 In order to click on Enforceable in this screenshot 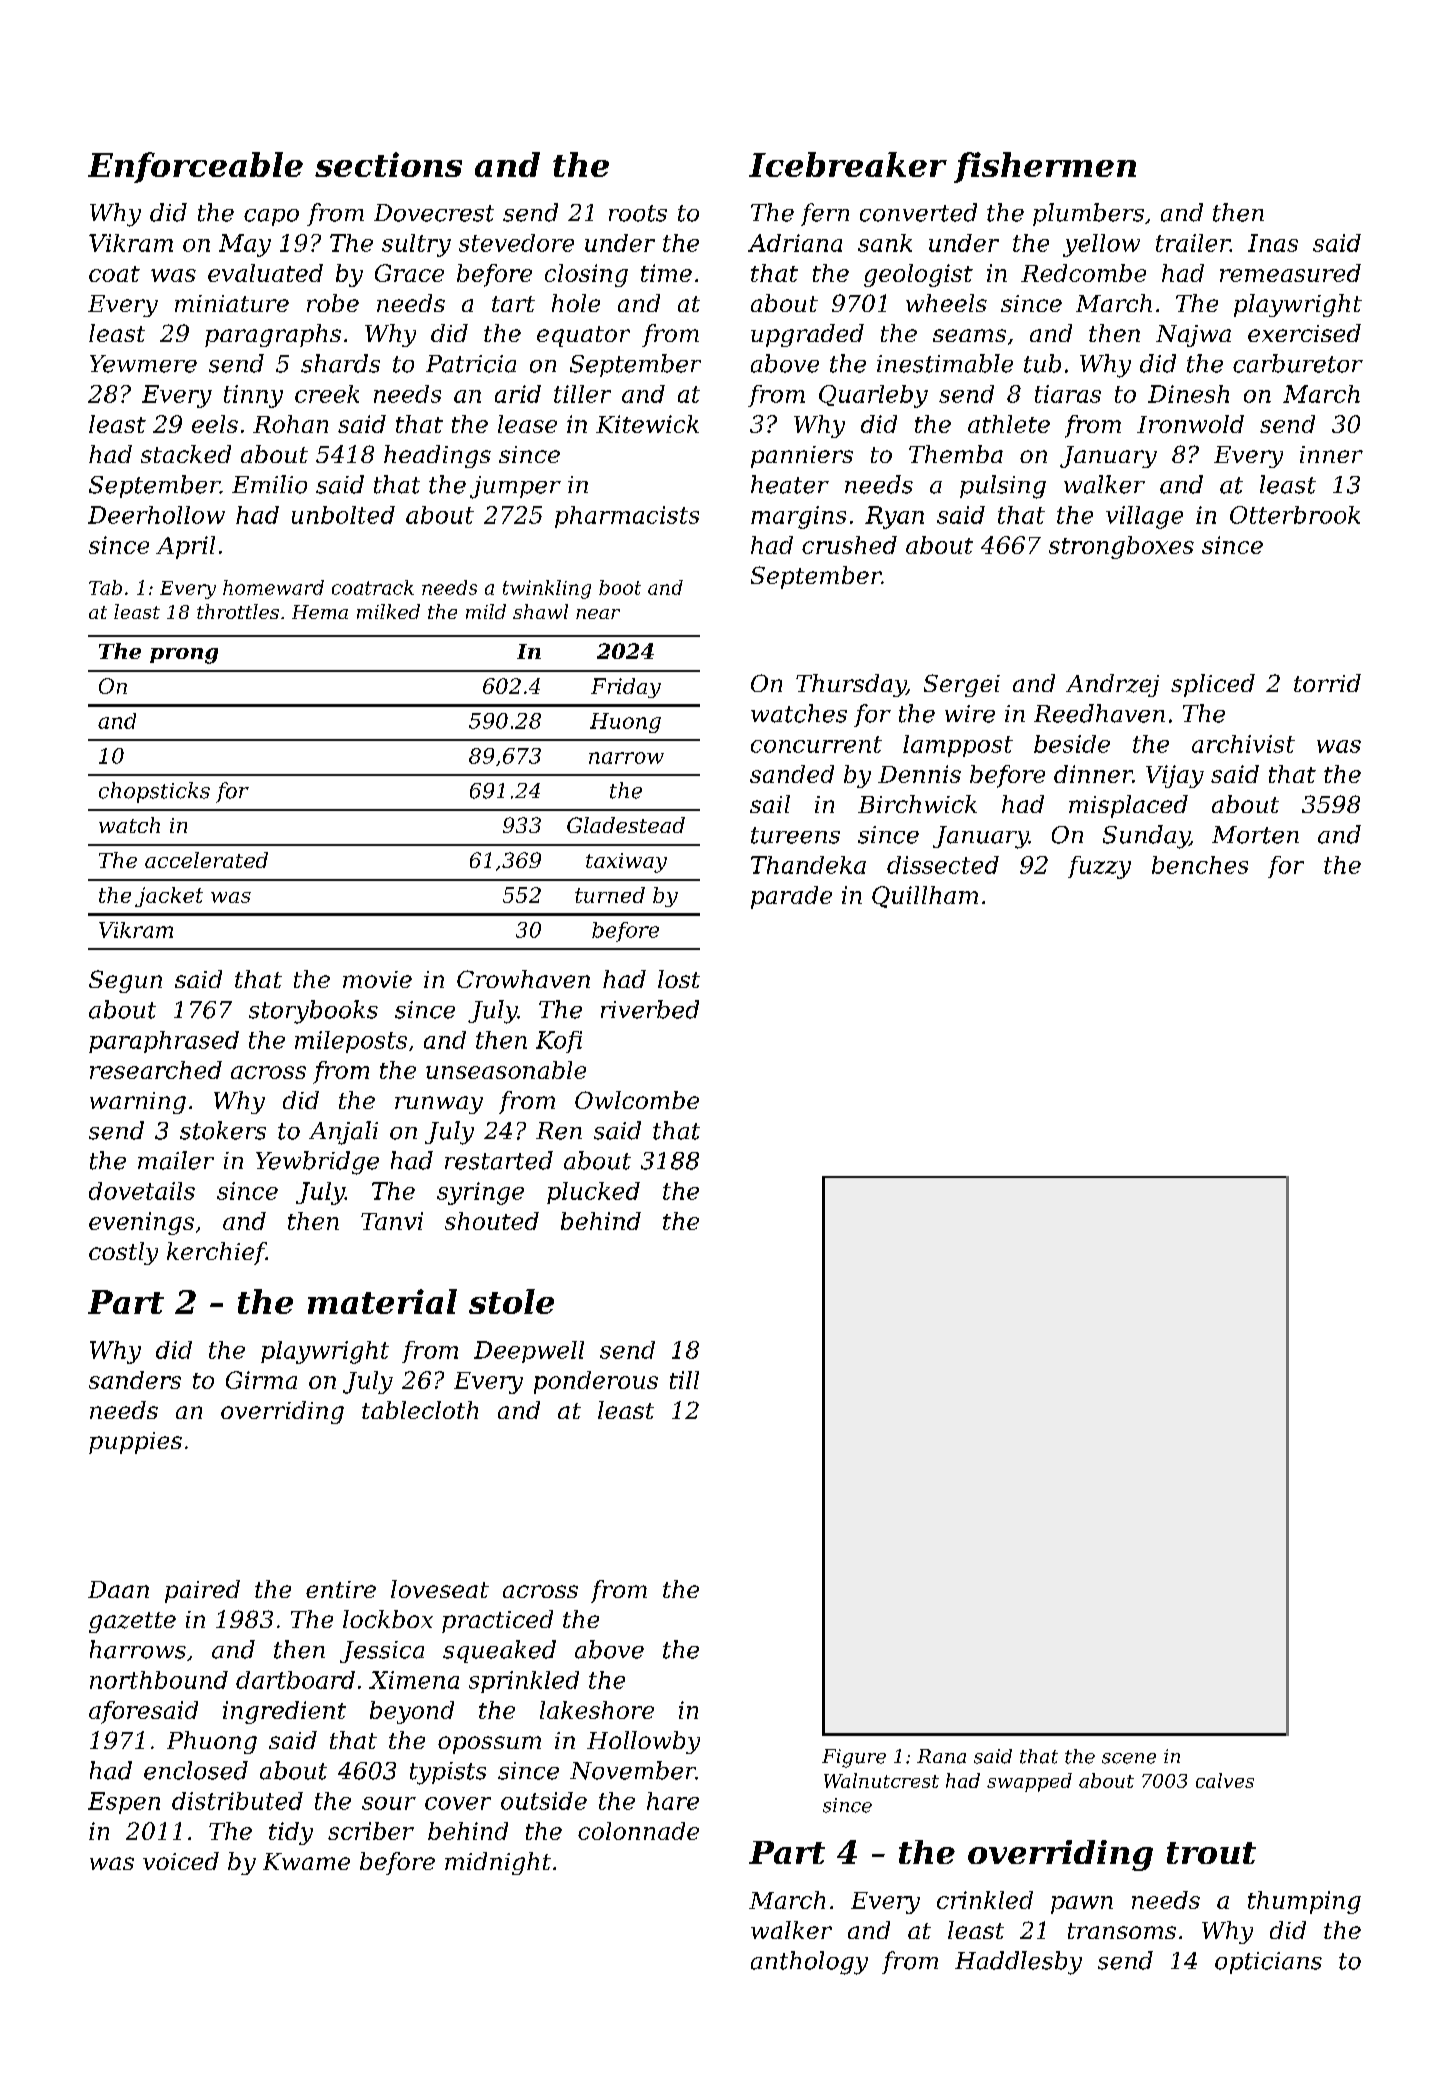, I will do `click(195, 167)`.
